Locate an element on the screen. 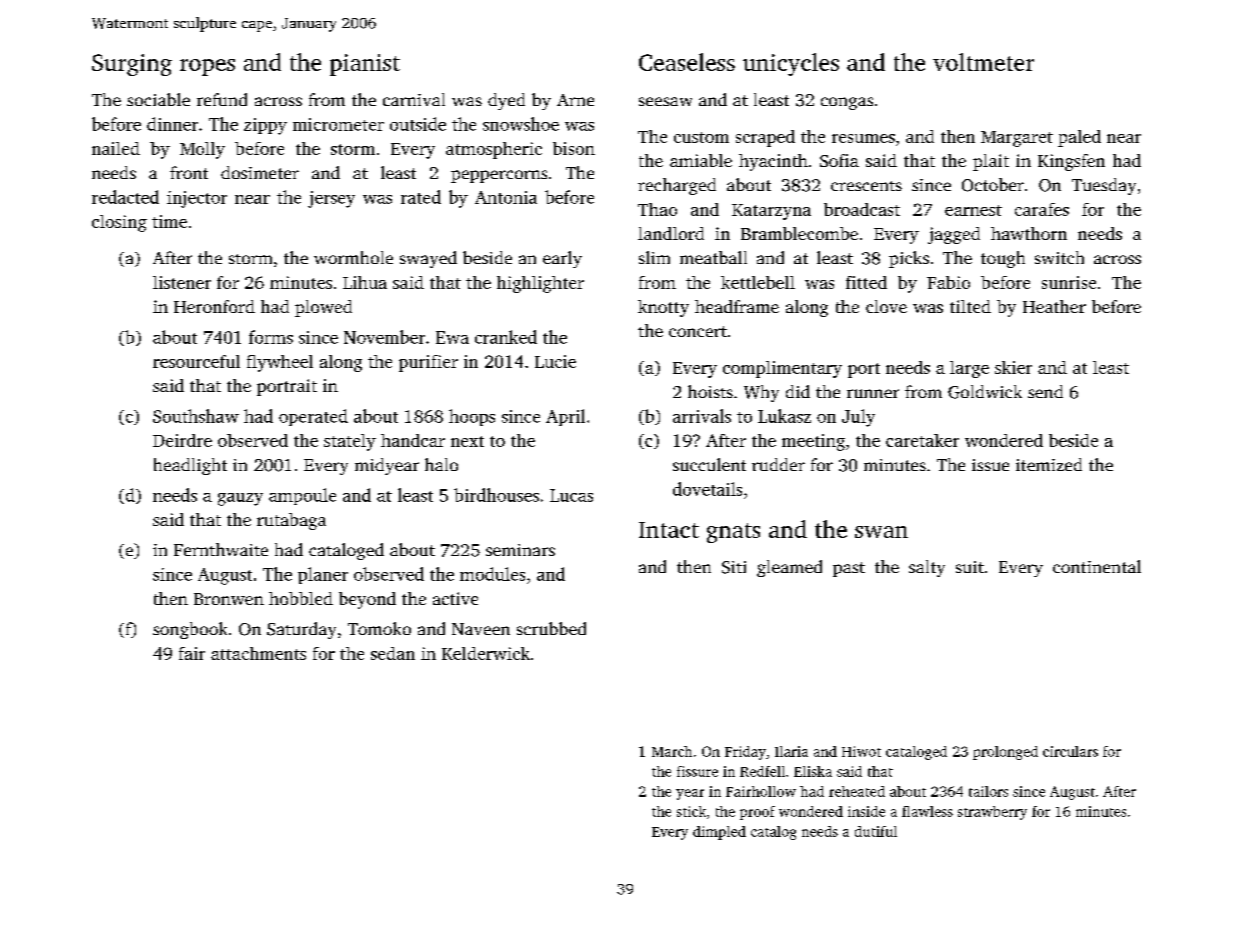  October is located at coordinates (993, 185).
